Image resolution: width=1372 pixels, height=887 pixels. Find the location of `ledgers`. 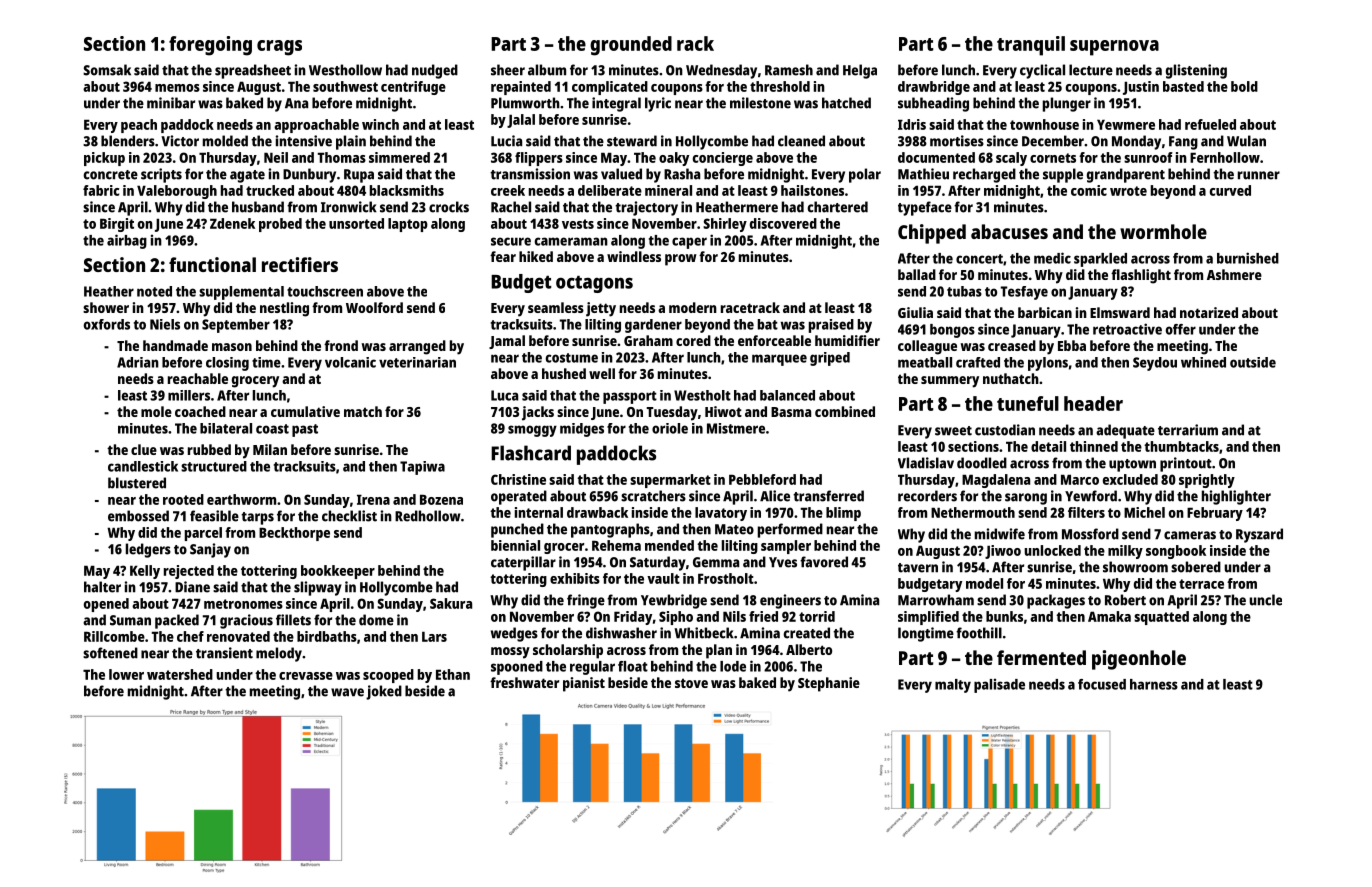

ledgers is located at coordinates (148, 550).
